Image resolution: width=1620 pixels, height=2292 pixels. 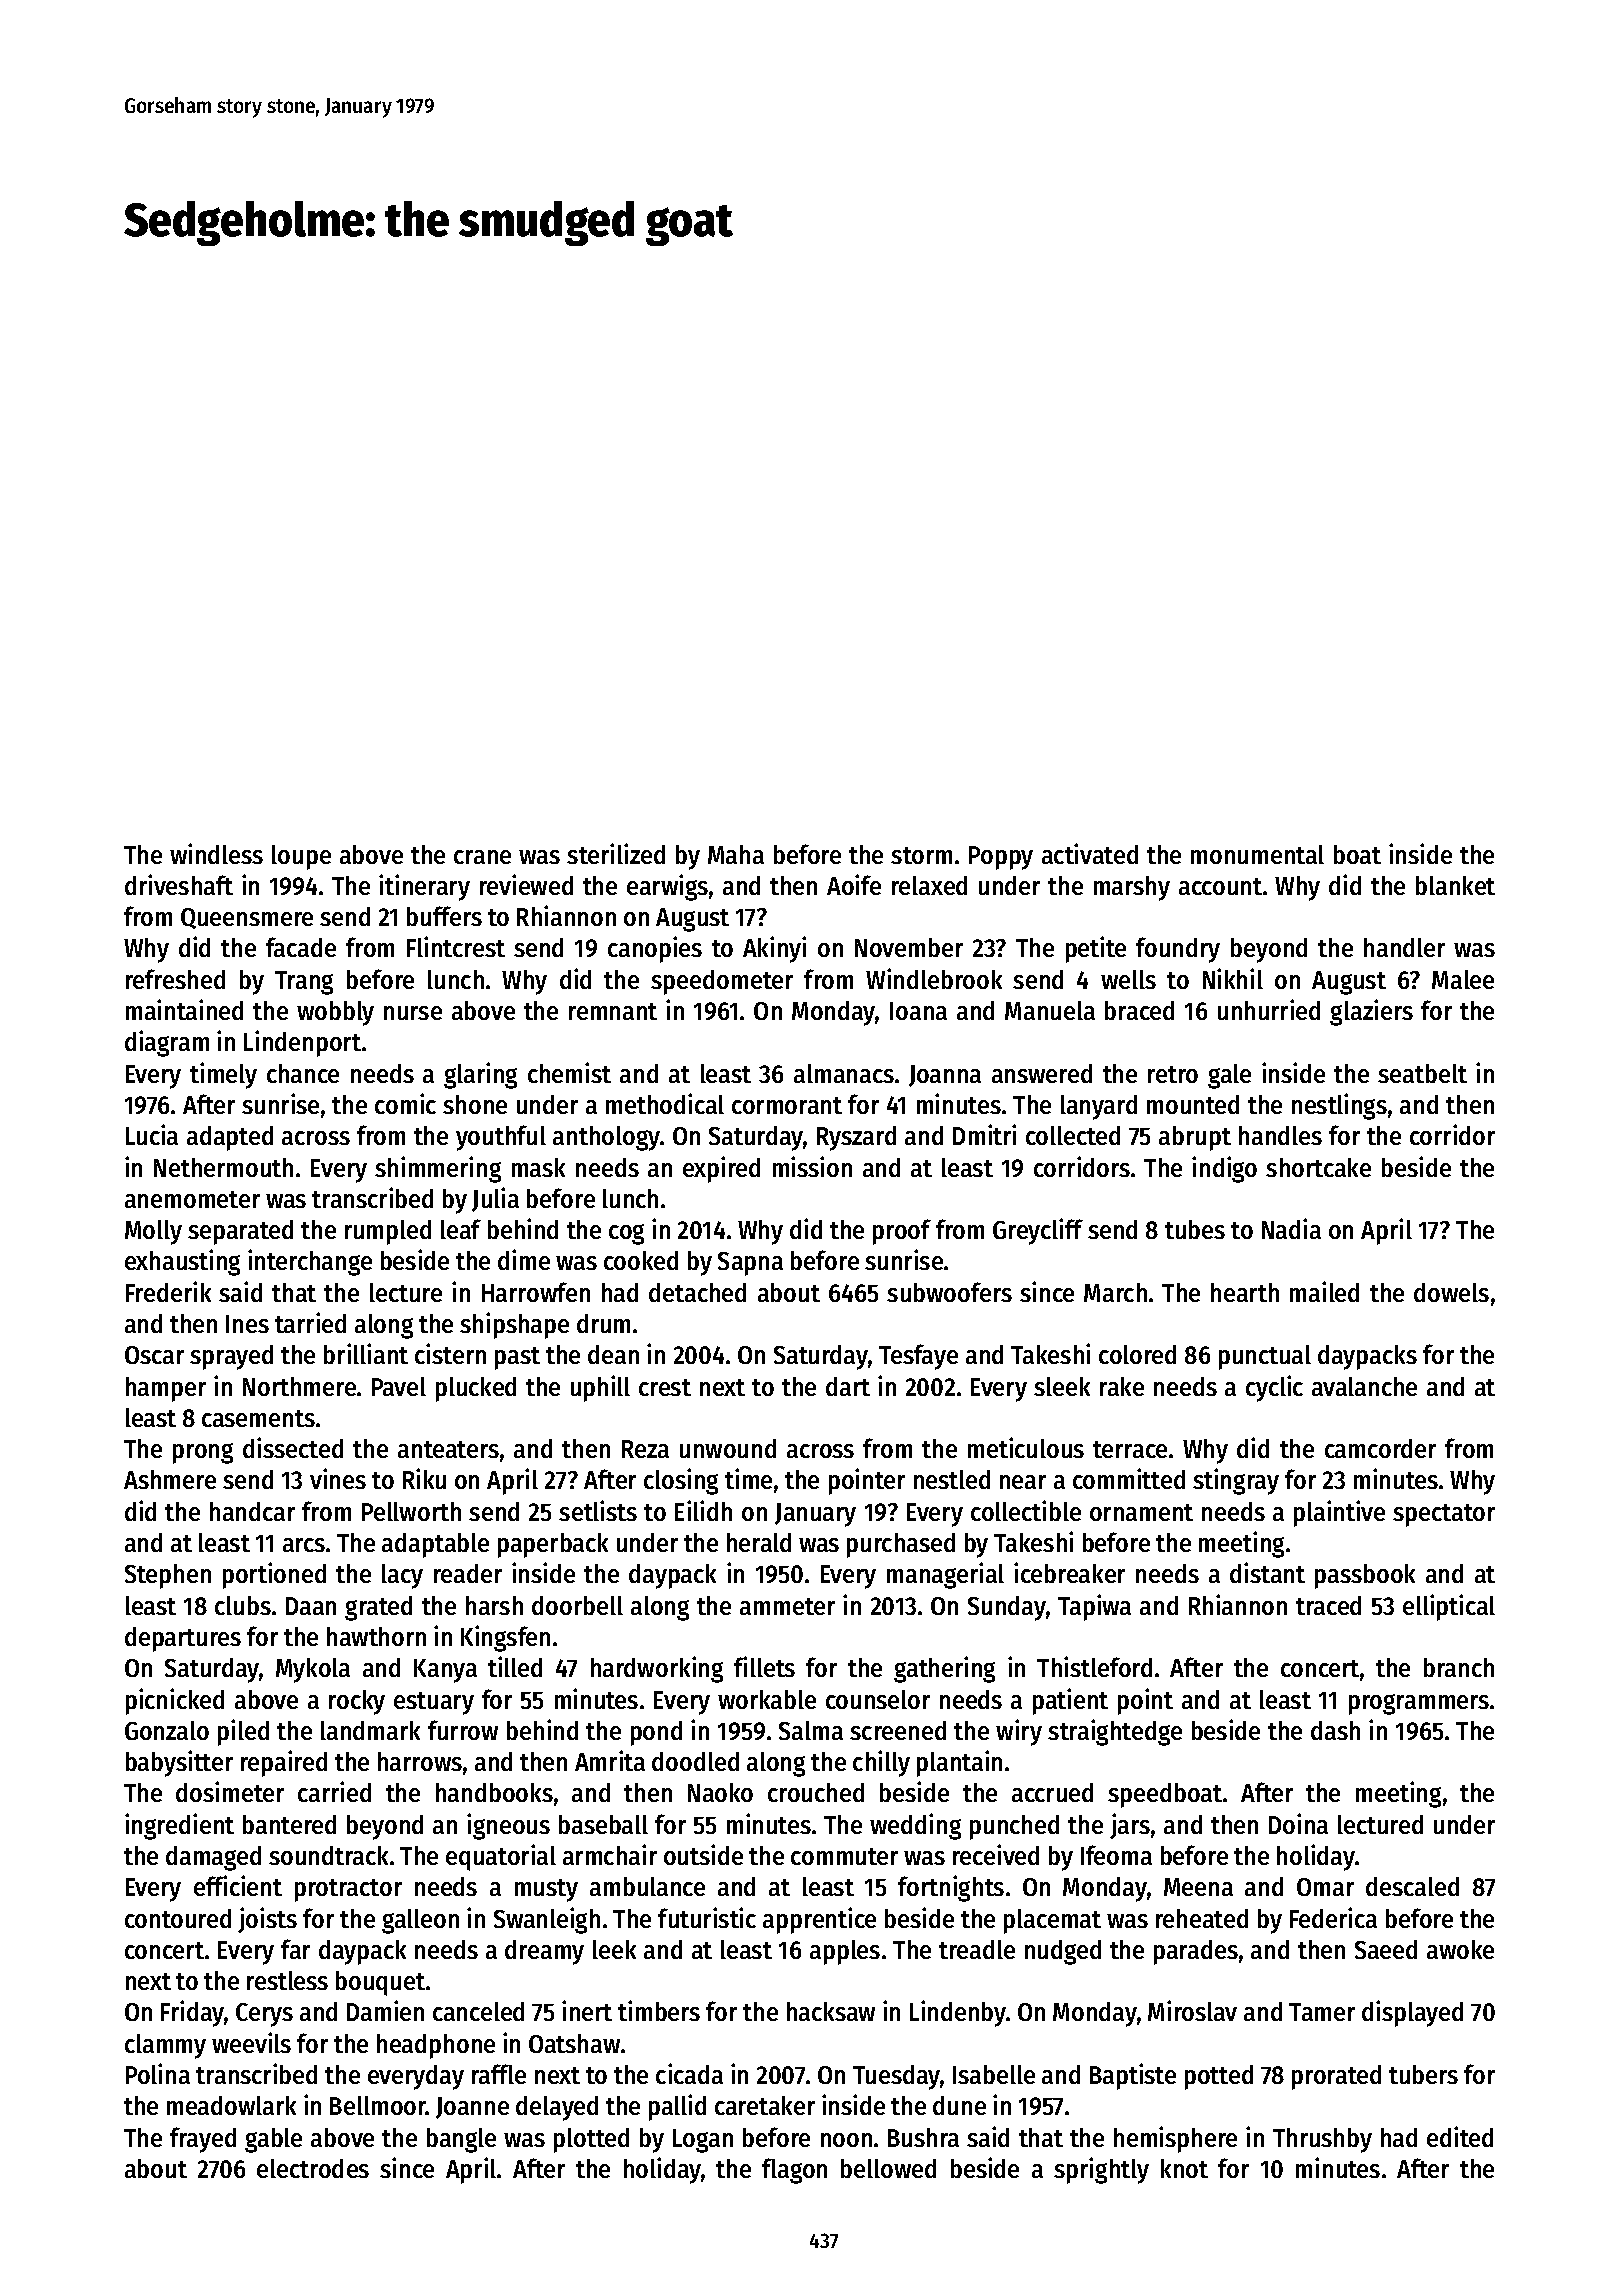 What do you see at coordinates (1364, 1386) in the screenshot?
I see `avalanche` at bounding box center [1364, 1386].
